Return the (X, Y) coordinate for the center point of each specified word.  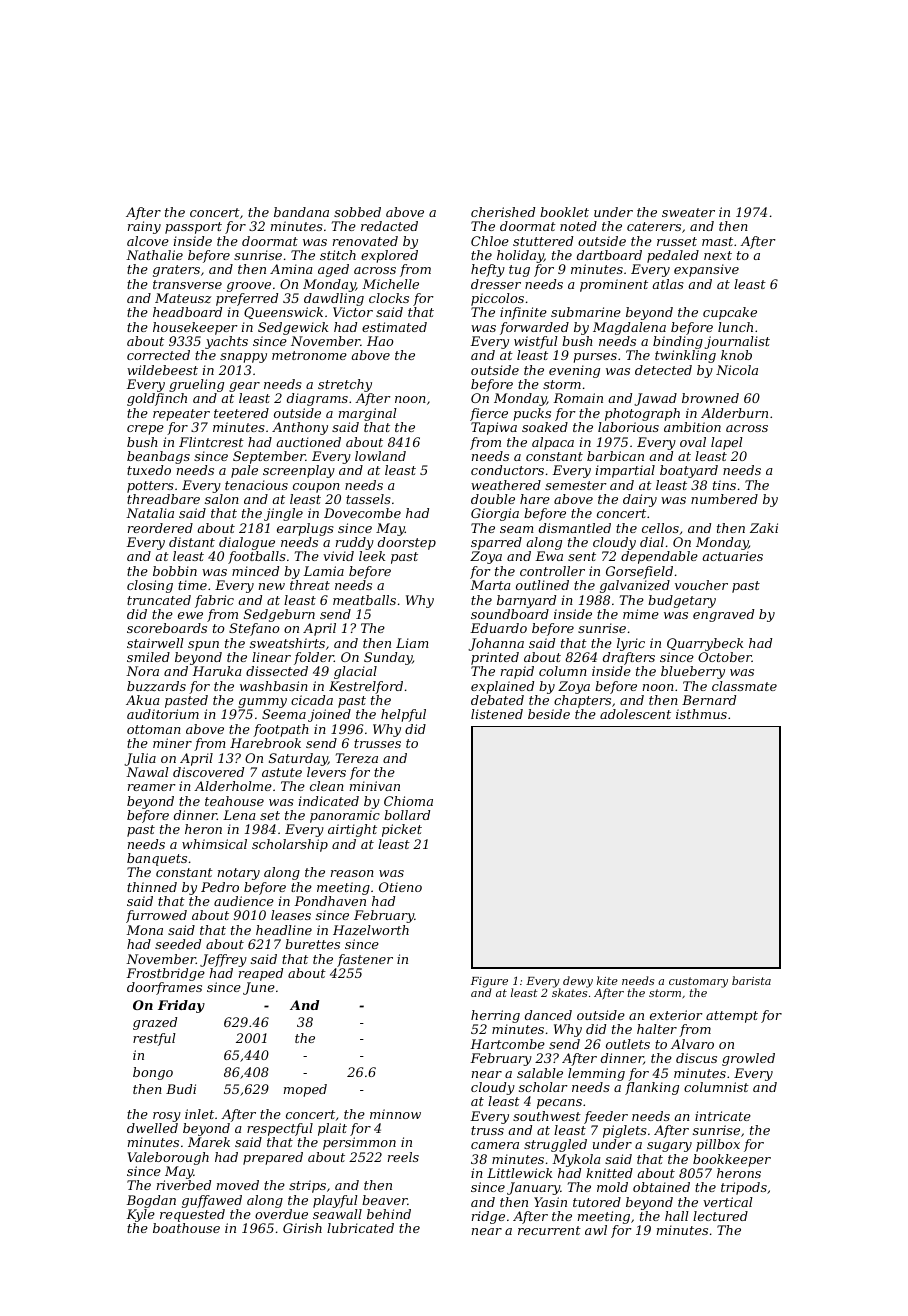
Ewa (549, 556)
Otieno (400, 887)
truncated (159, 600)
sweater (688, 212)
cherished (503, 212)
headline (284, 930)
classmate (744, 686)
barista (751, 980)
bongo (153, 1073)
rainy (144, 227)
